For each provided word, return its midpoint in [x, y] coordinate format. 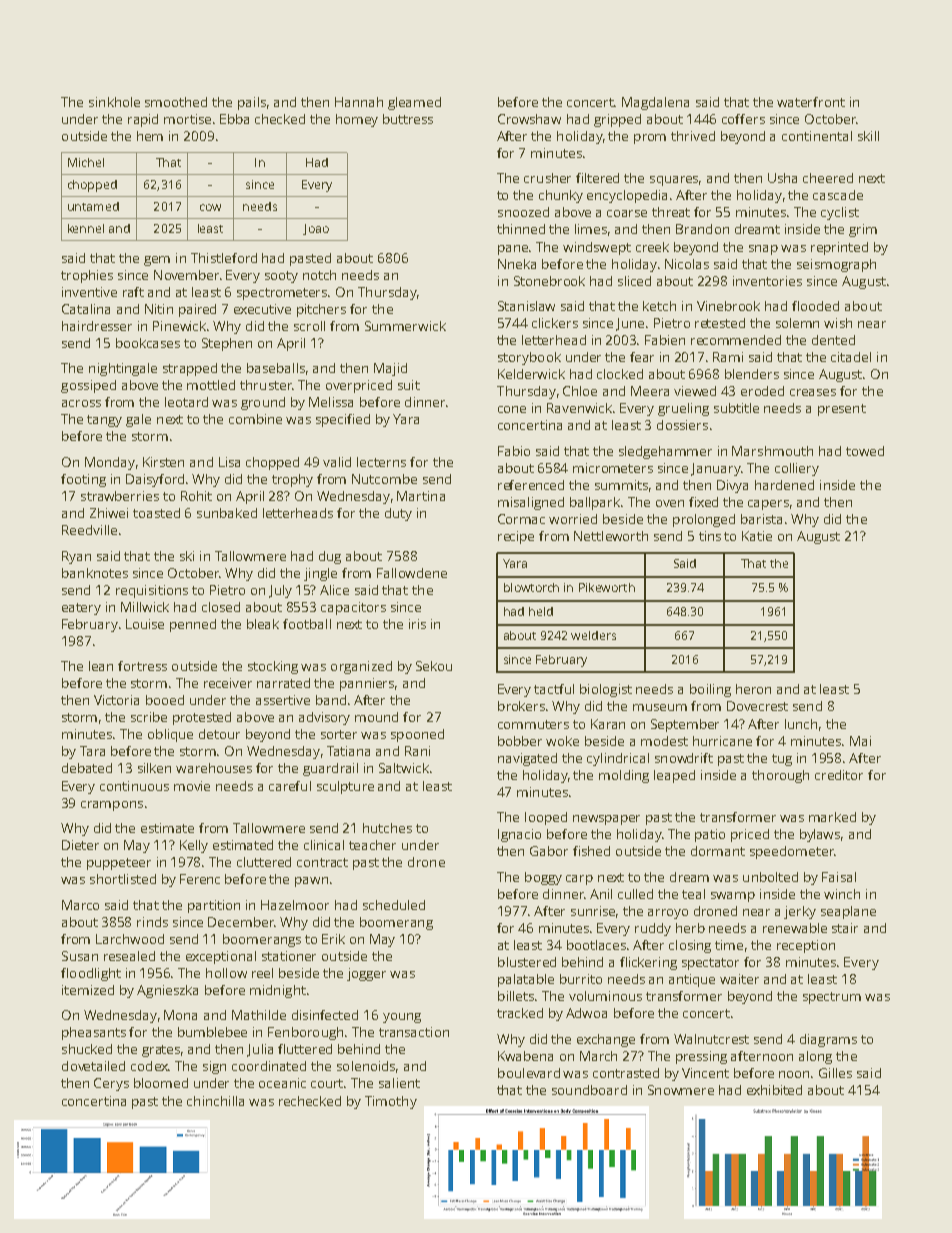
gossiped [88, 386]
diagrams [828, 1040]
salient [399, 1083]
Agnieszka [167, 991]
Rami [728, 357]
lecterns [381, 462]
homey [357, 120]
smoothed [176, 102]
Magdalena [655, 103]
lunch [801, 724]
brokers [521, 706]
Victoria [116, 700]
